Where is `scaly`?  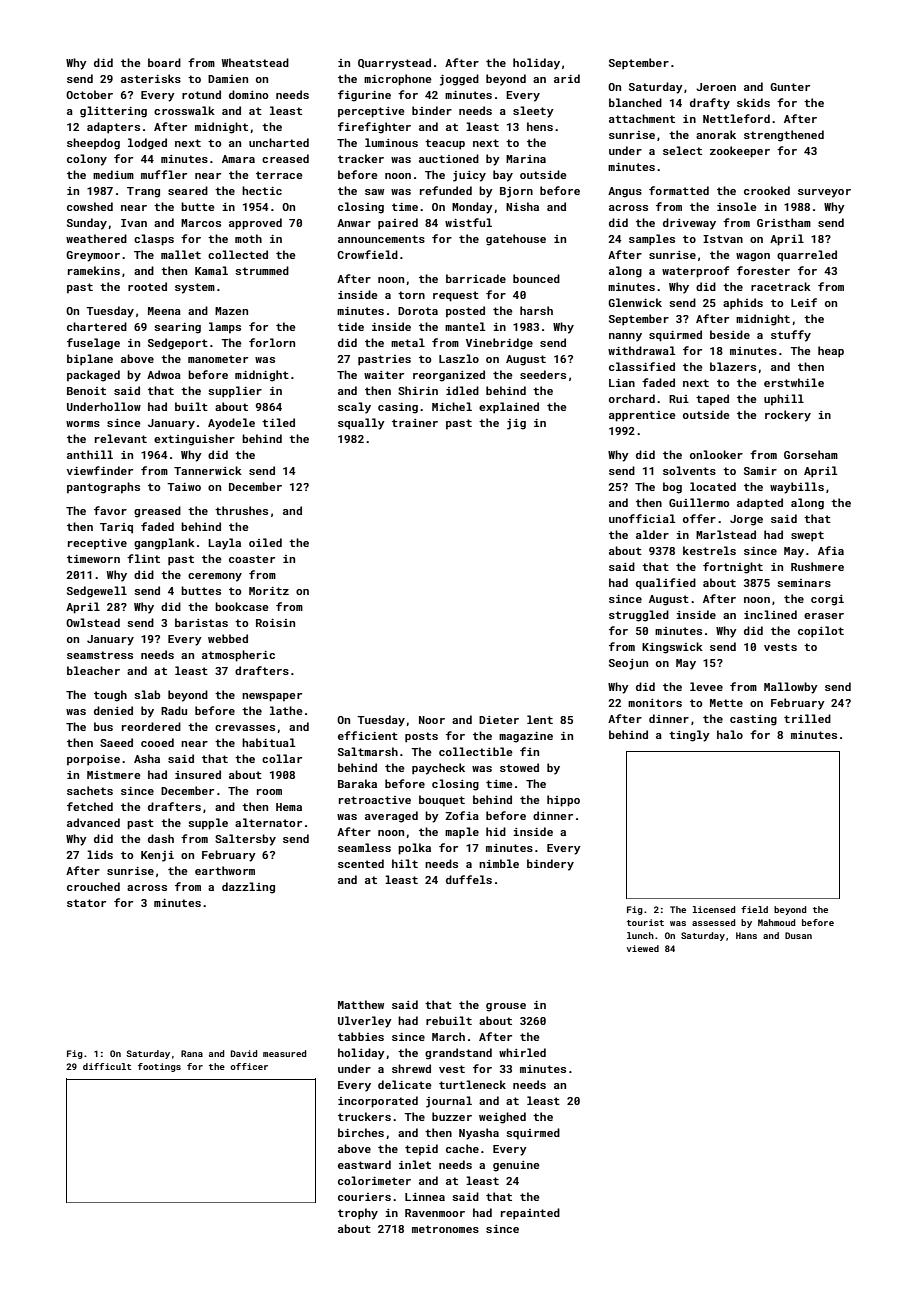
scaly is located at coordinates (354, 408).
